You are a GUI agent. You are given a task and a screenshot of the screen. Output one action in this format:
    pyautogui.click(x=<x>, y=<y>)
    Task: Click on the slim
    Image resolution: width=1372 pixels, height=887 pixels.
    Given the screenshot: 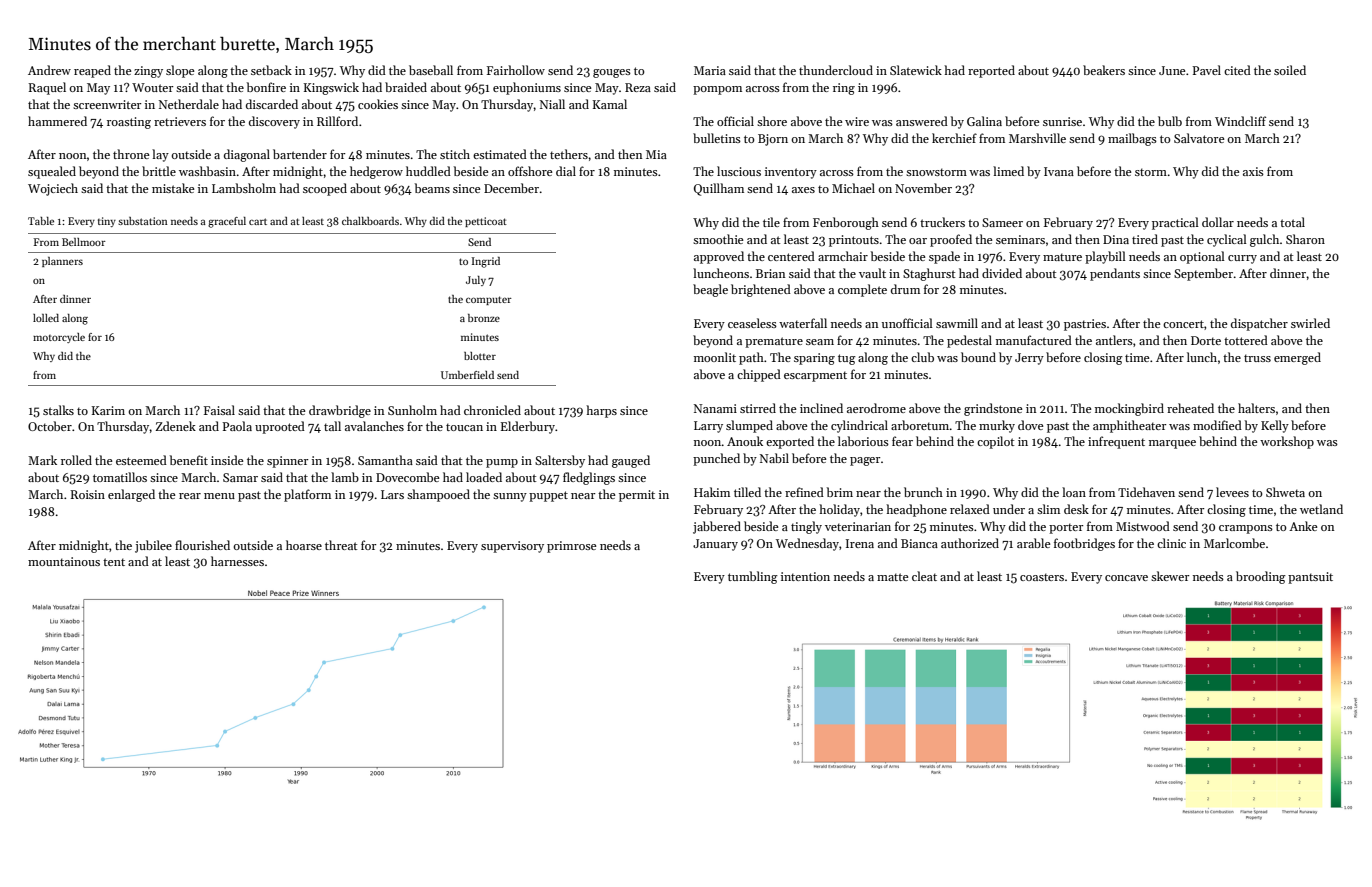 What is the action you would take?
    pyautogui.click(x=1048, y=509)
